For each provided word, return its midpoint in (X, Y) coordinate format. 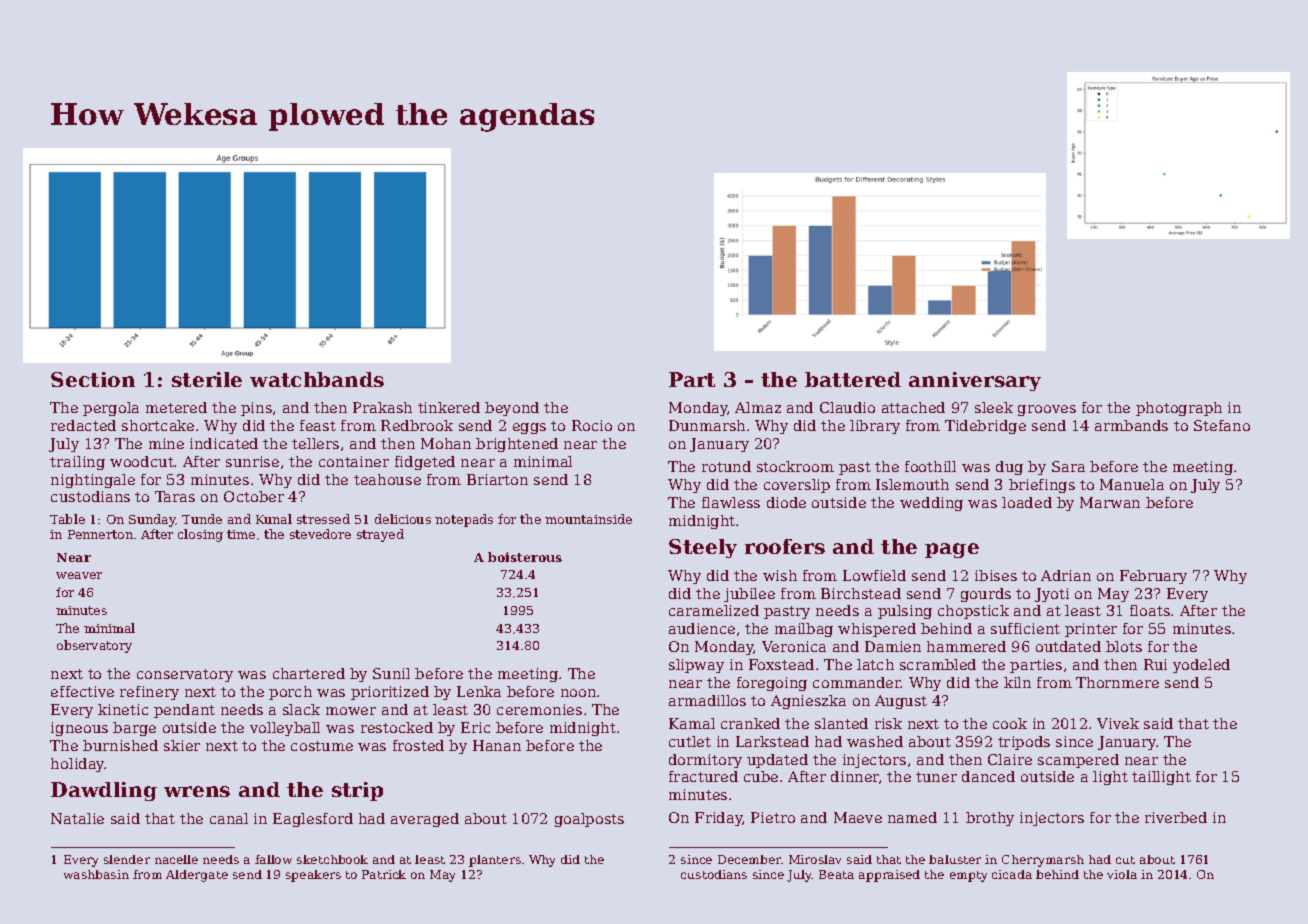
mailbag (804, 630)
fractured (703, 776)
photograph (1179, 409)
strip (357, 791)
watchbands (317, 379)
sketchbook (332, 859)
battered (853, 379)
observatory (94, 646)
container (354, 461)
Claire (1010, 759)
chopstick (973, 612)
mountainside (588, 519)
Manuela (1132, 484)
